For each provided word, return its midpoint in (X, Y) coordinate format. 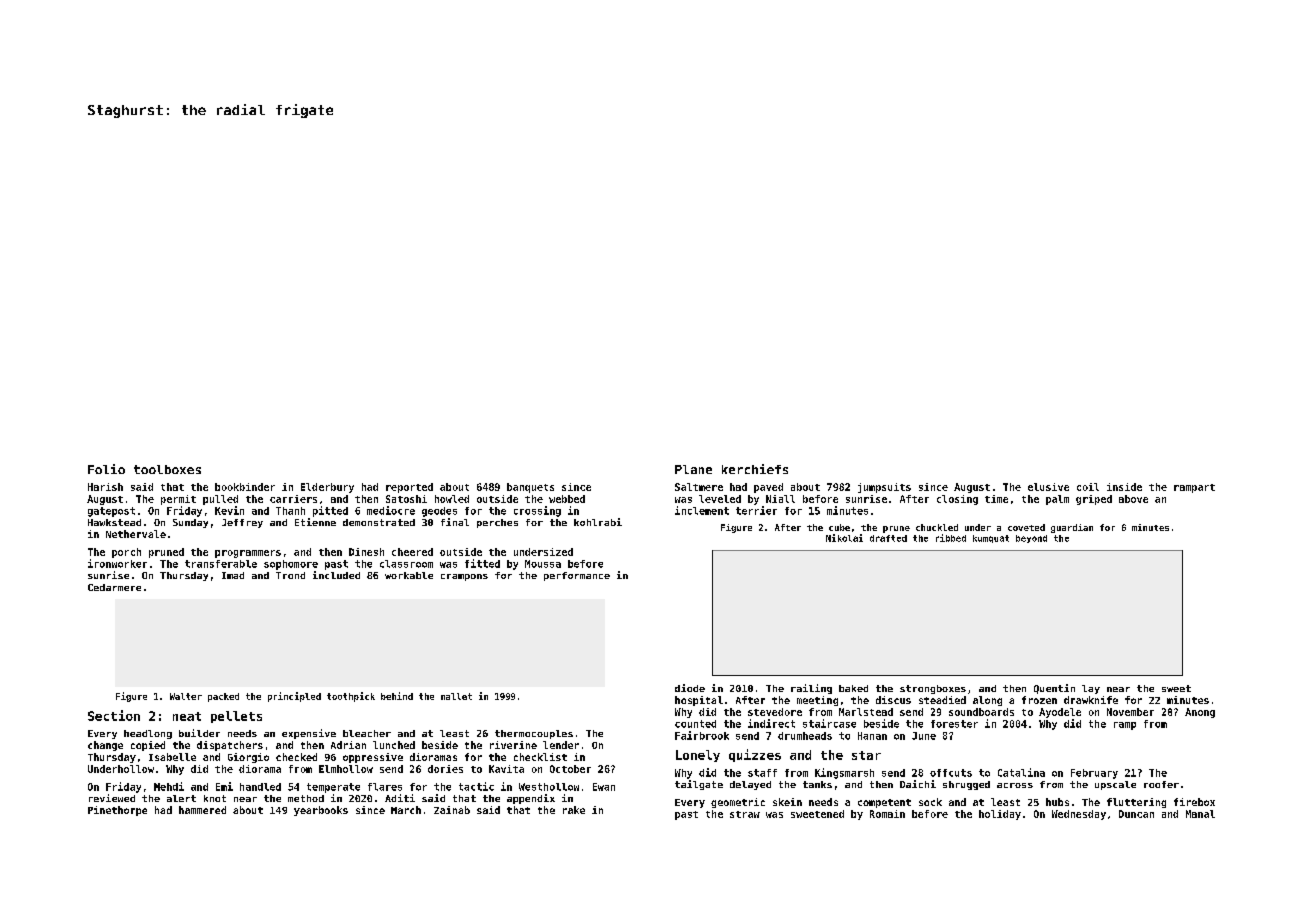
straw (745, 814)
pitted (330, 511)
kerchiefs (755, 469)
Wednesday (1079, 815)
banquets (530, 488)
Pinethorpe (117, 811)
